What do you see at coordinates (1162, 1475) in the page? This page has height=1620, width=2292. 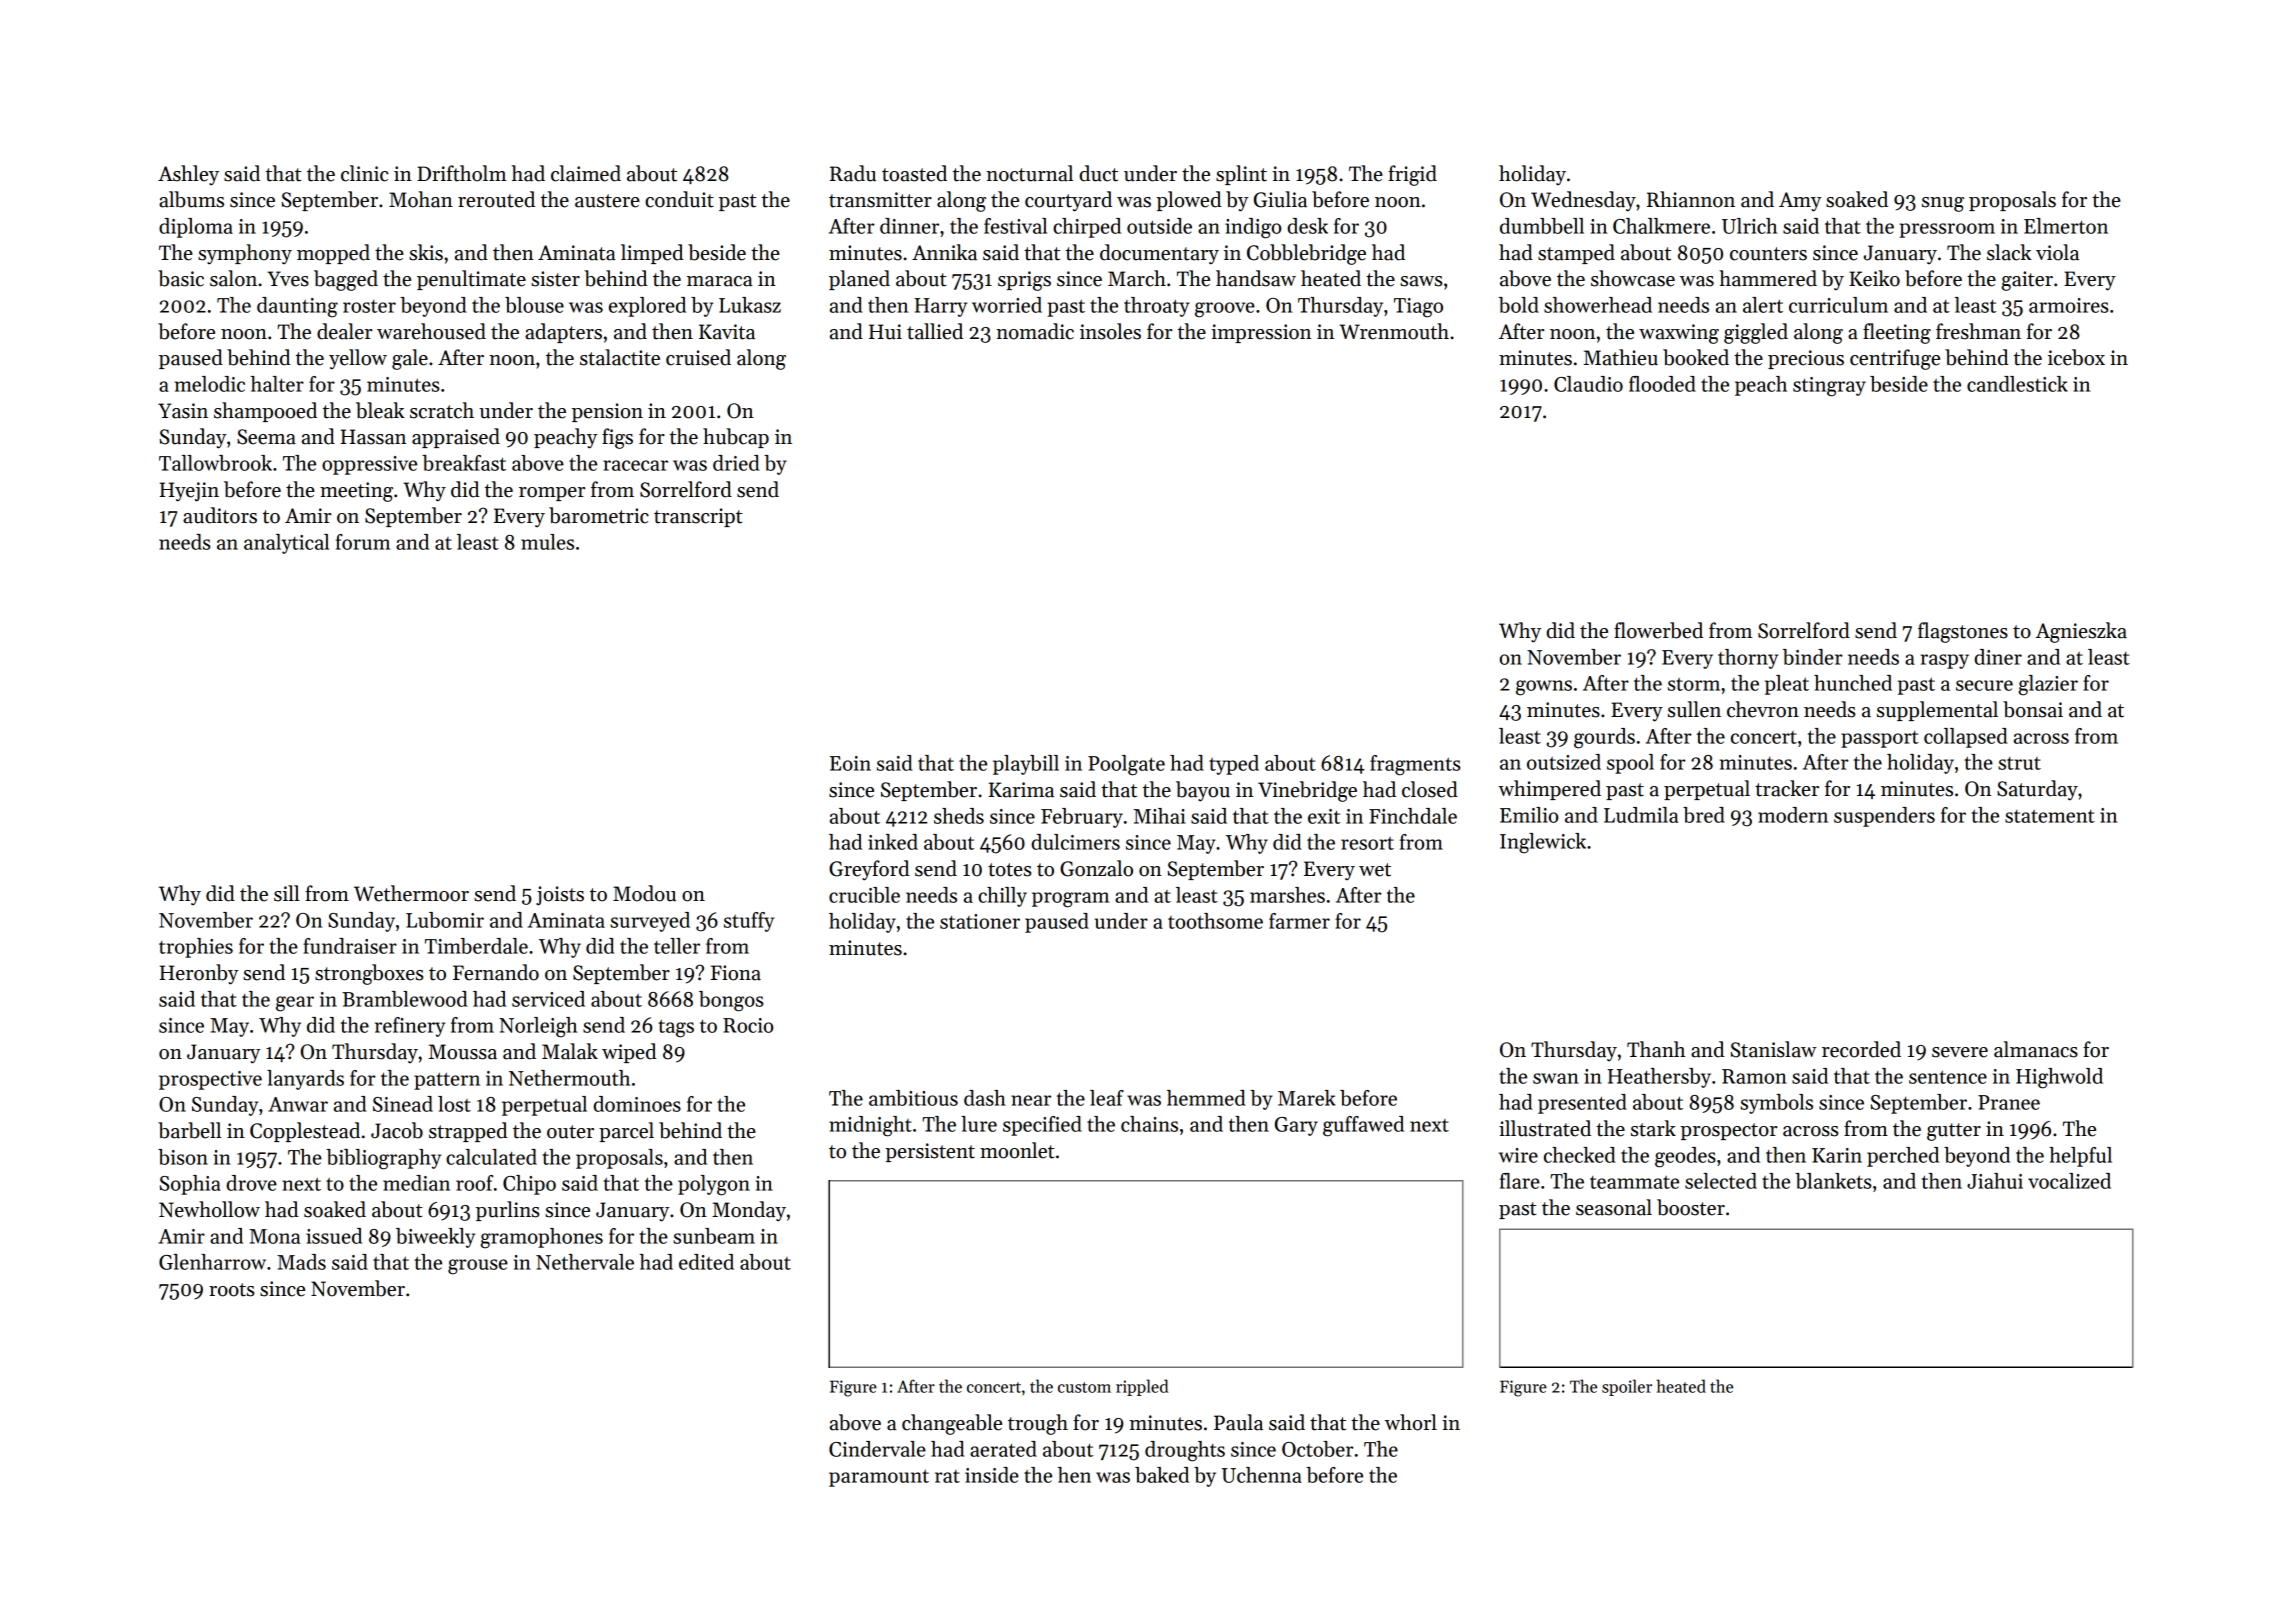 I see `baked` at bounding box center [1162, 1475].
